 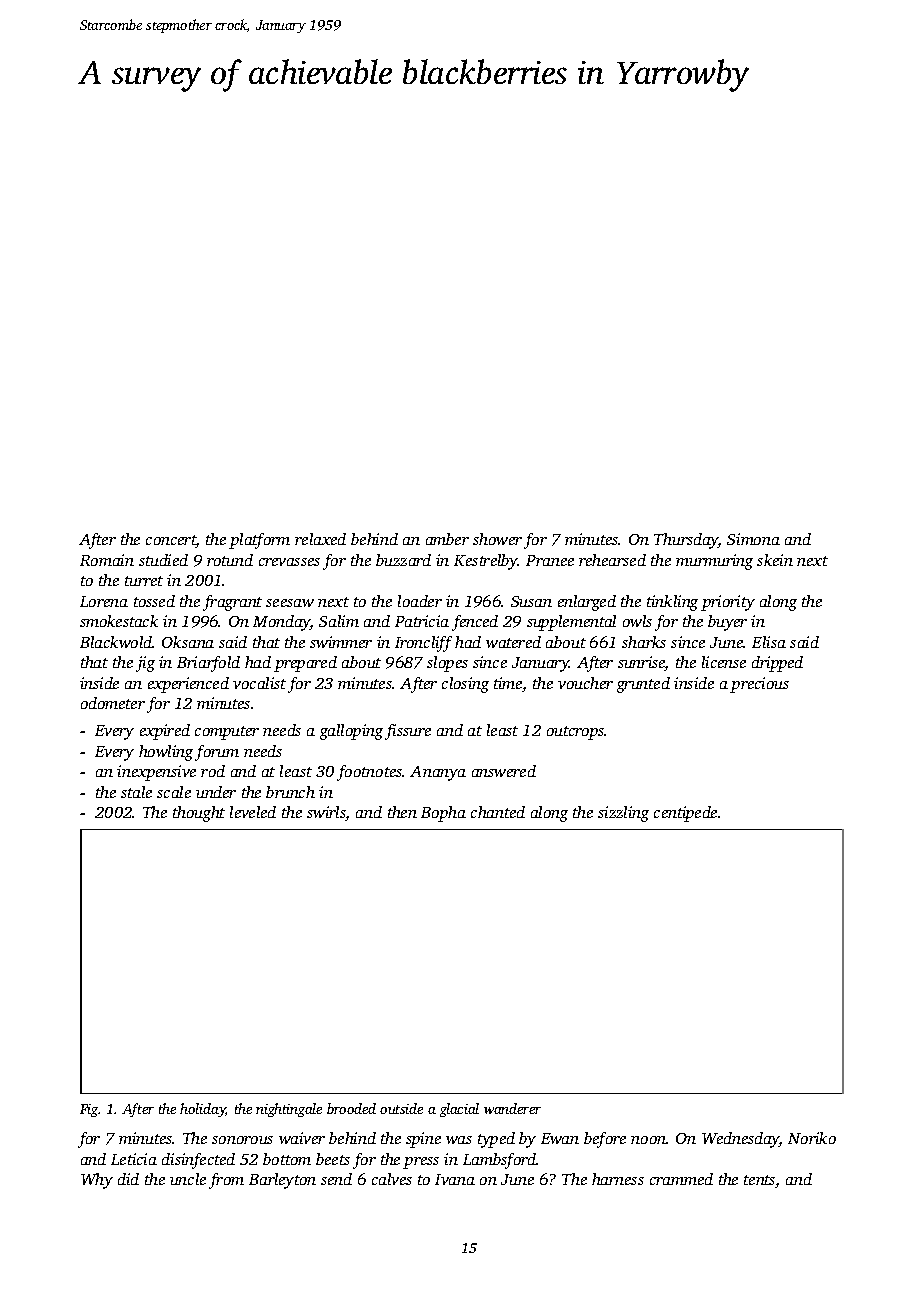 I want to click on tents, so click(x=759, y=1180).
